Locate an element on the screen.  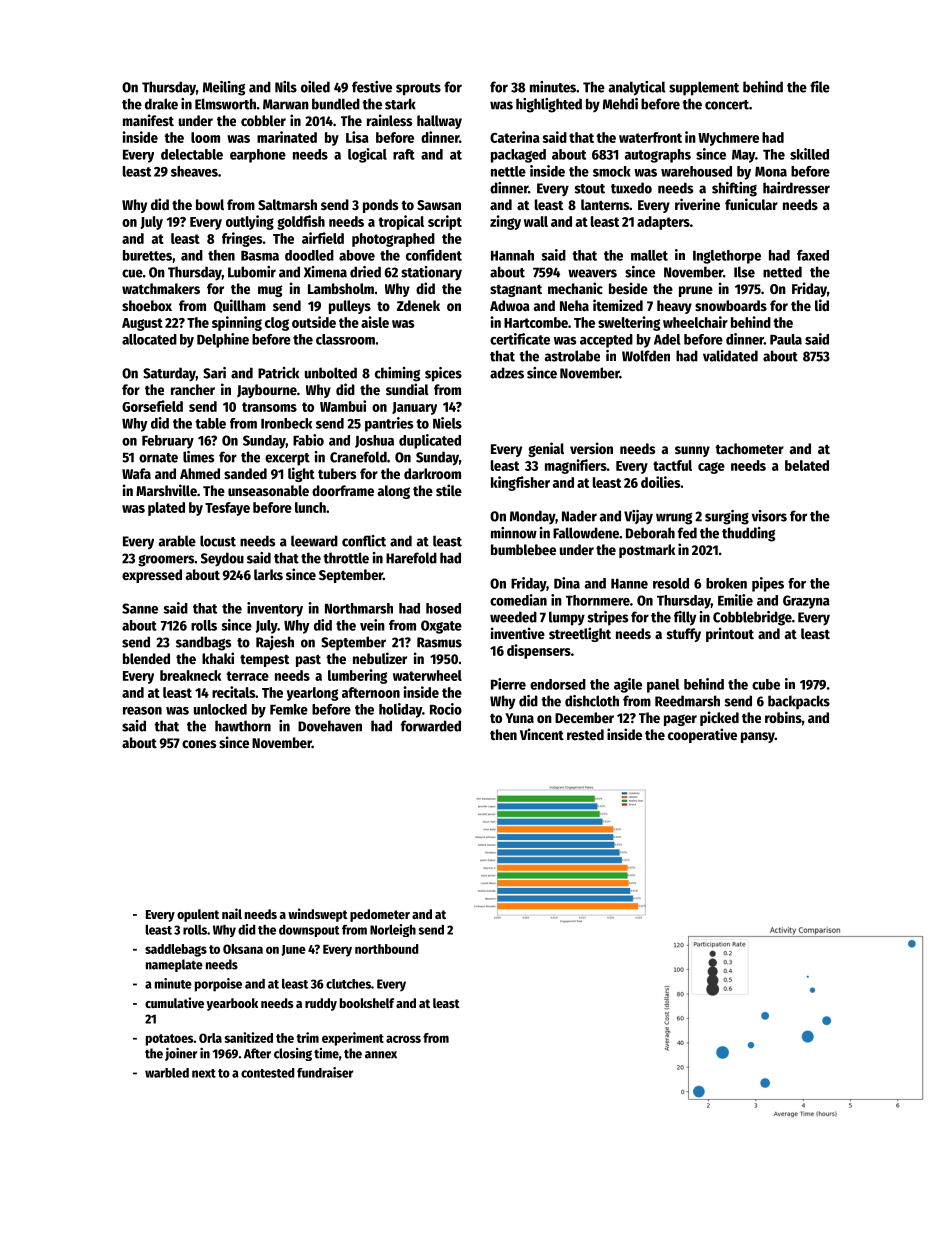
Sari is located at coordinates (214, 373).
